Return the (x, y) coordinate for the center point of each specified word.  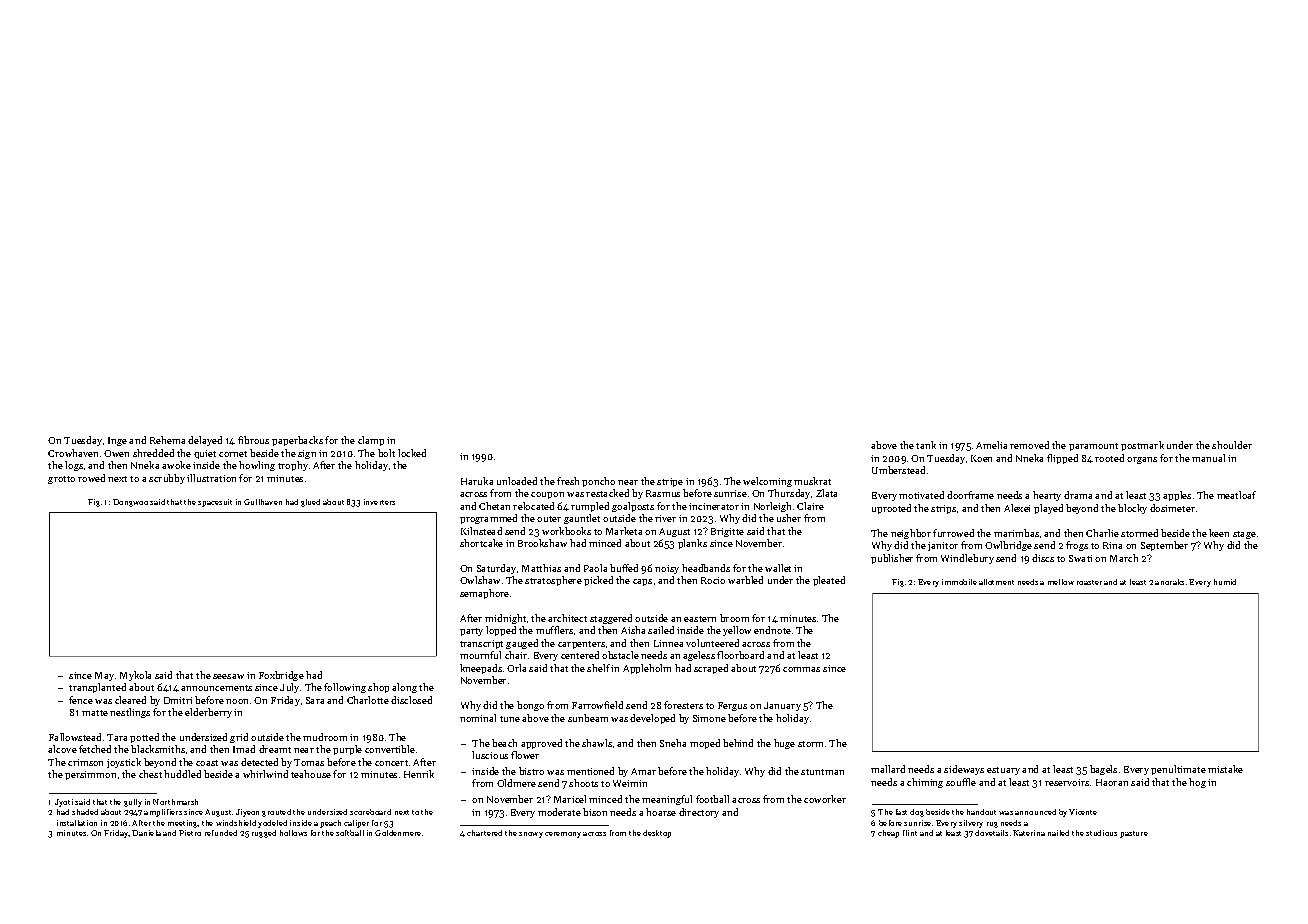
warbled (745, 580)
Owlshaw (480, 580)
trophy (293, 466)
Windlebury (967, 559)
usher (789, 518)
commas (801, 669)
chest (150, 774)
